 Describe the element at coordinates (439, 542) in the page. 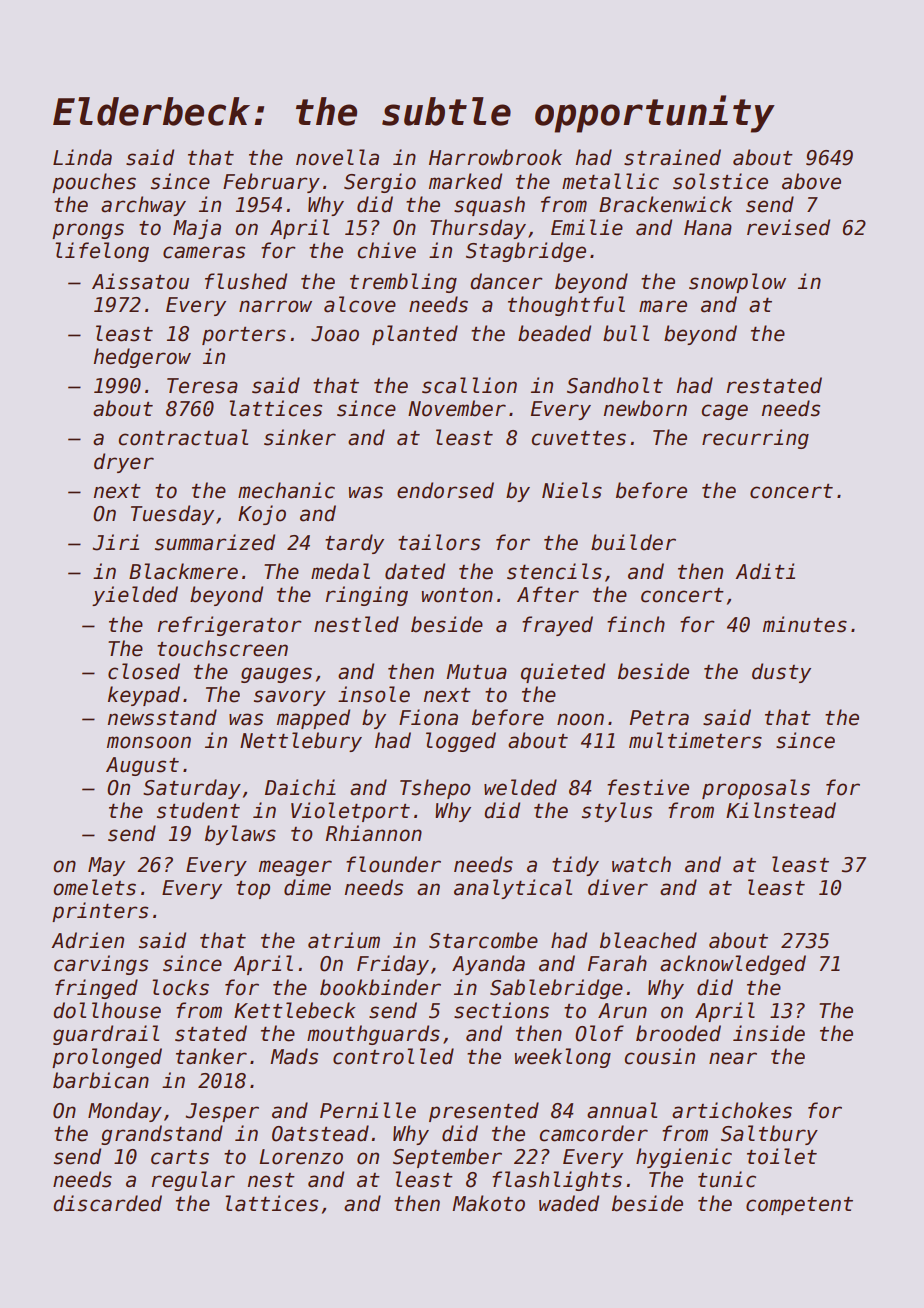

I see `tailors` at that location.
